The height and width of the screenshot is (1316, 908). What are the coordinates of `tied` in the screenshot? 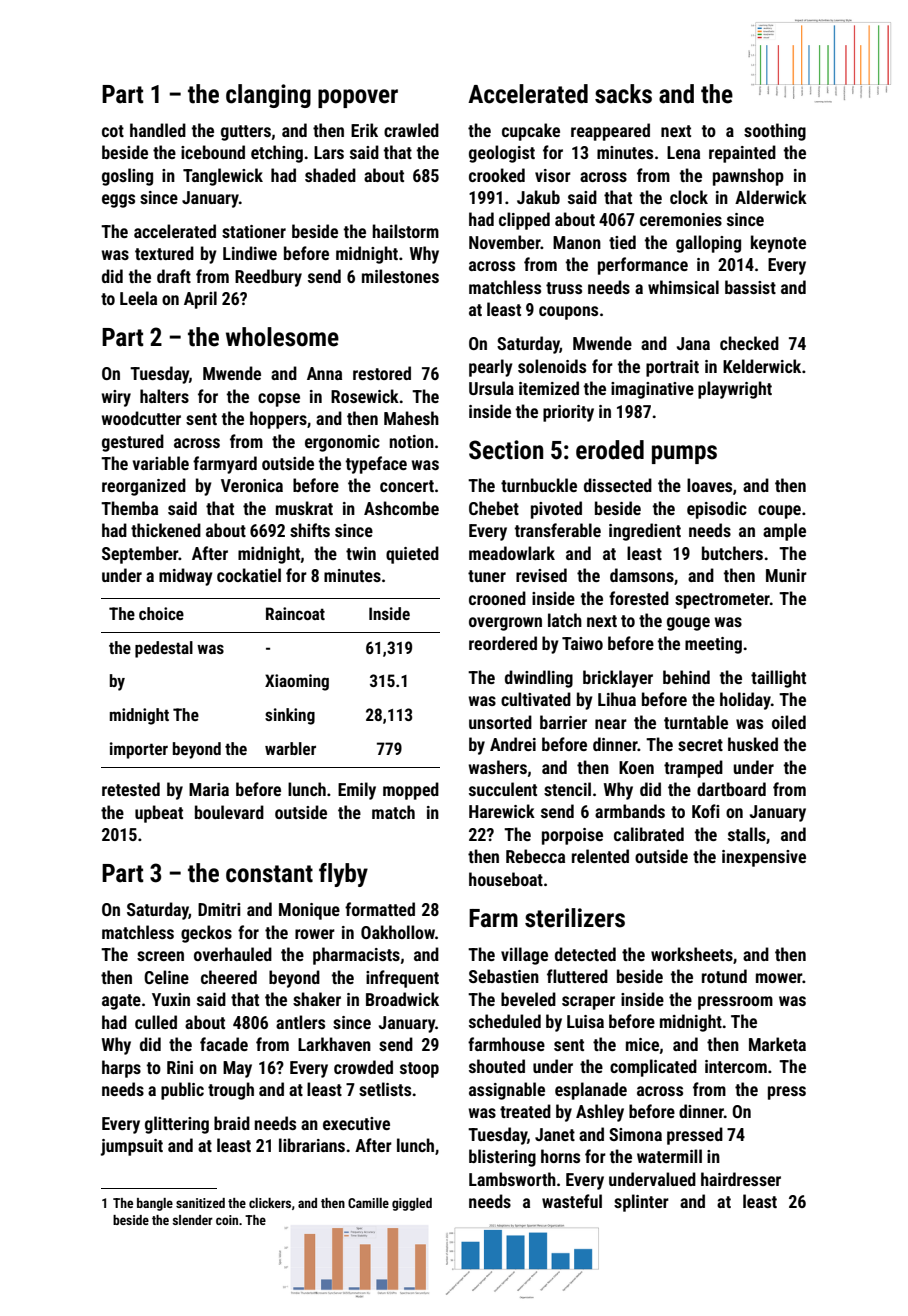 It's located at (622, 242).
